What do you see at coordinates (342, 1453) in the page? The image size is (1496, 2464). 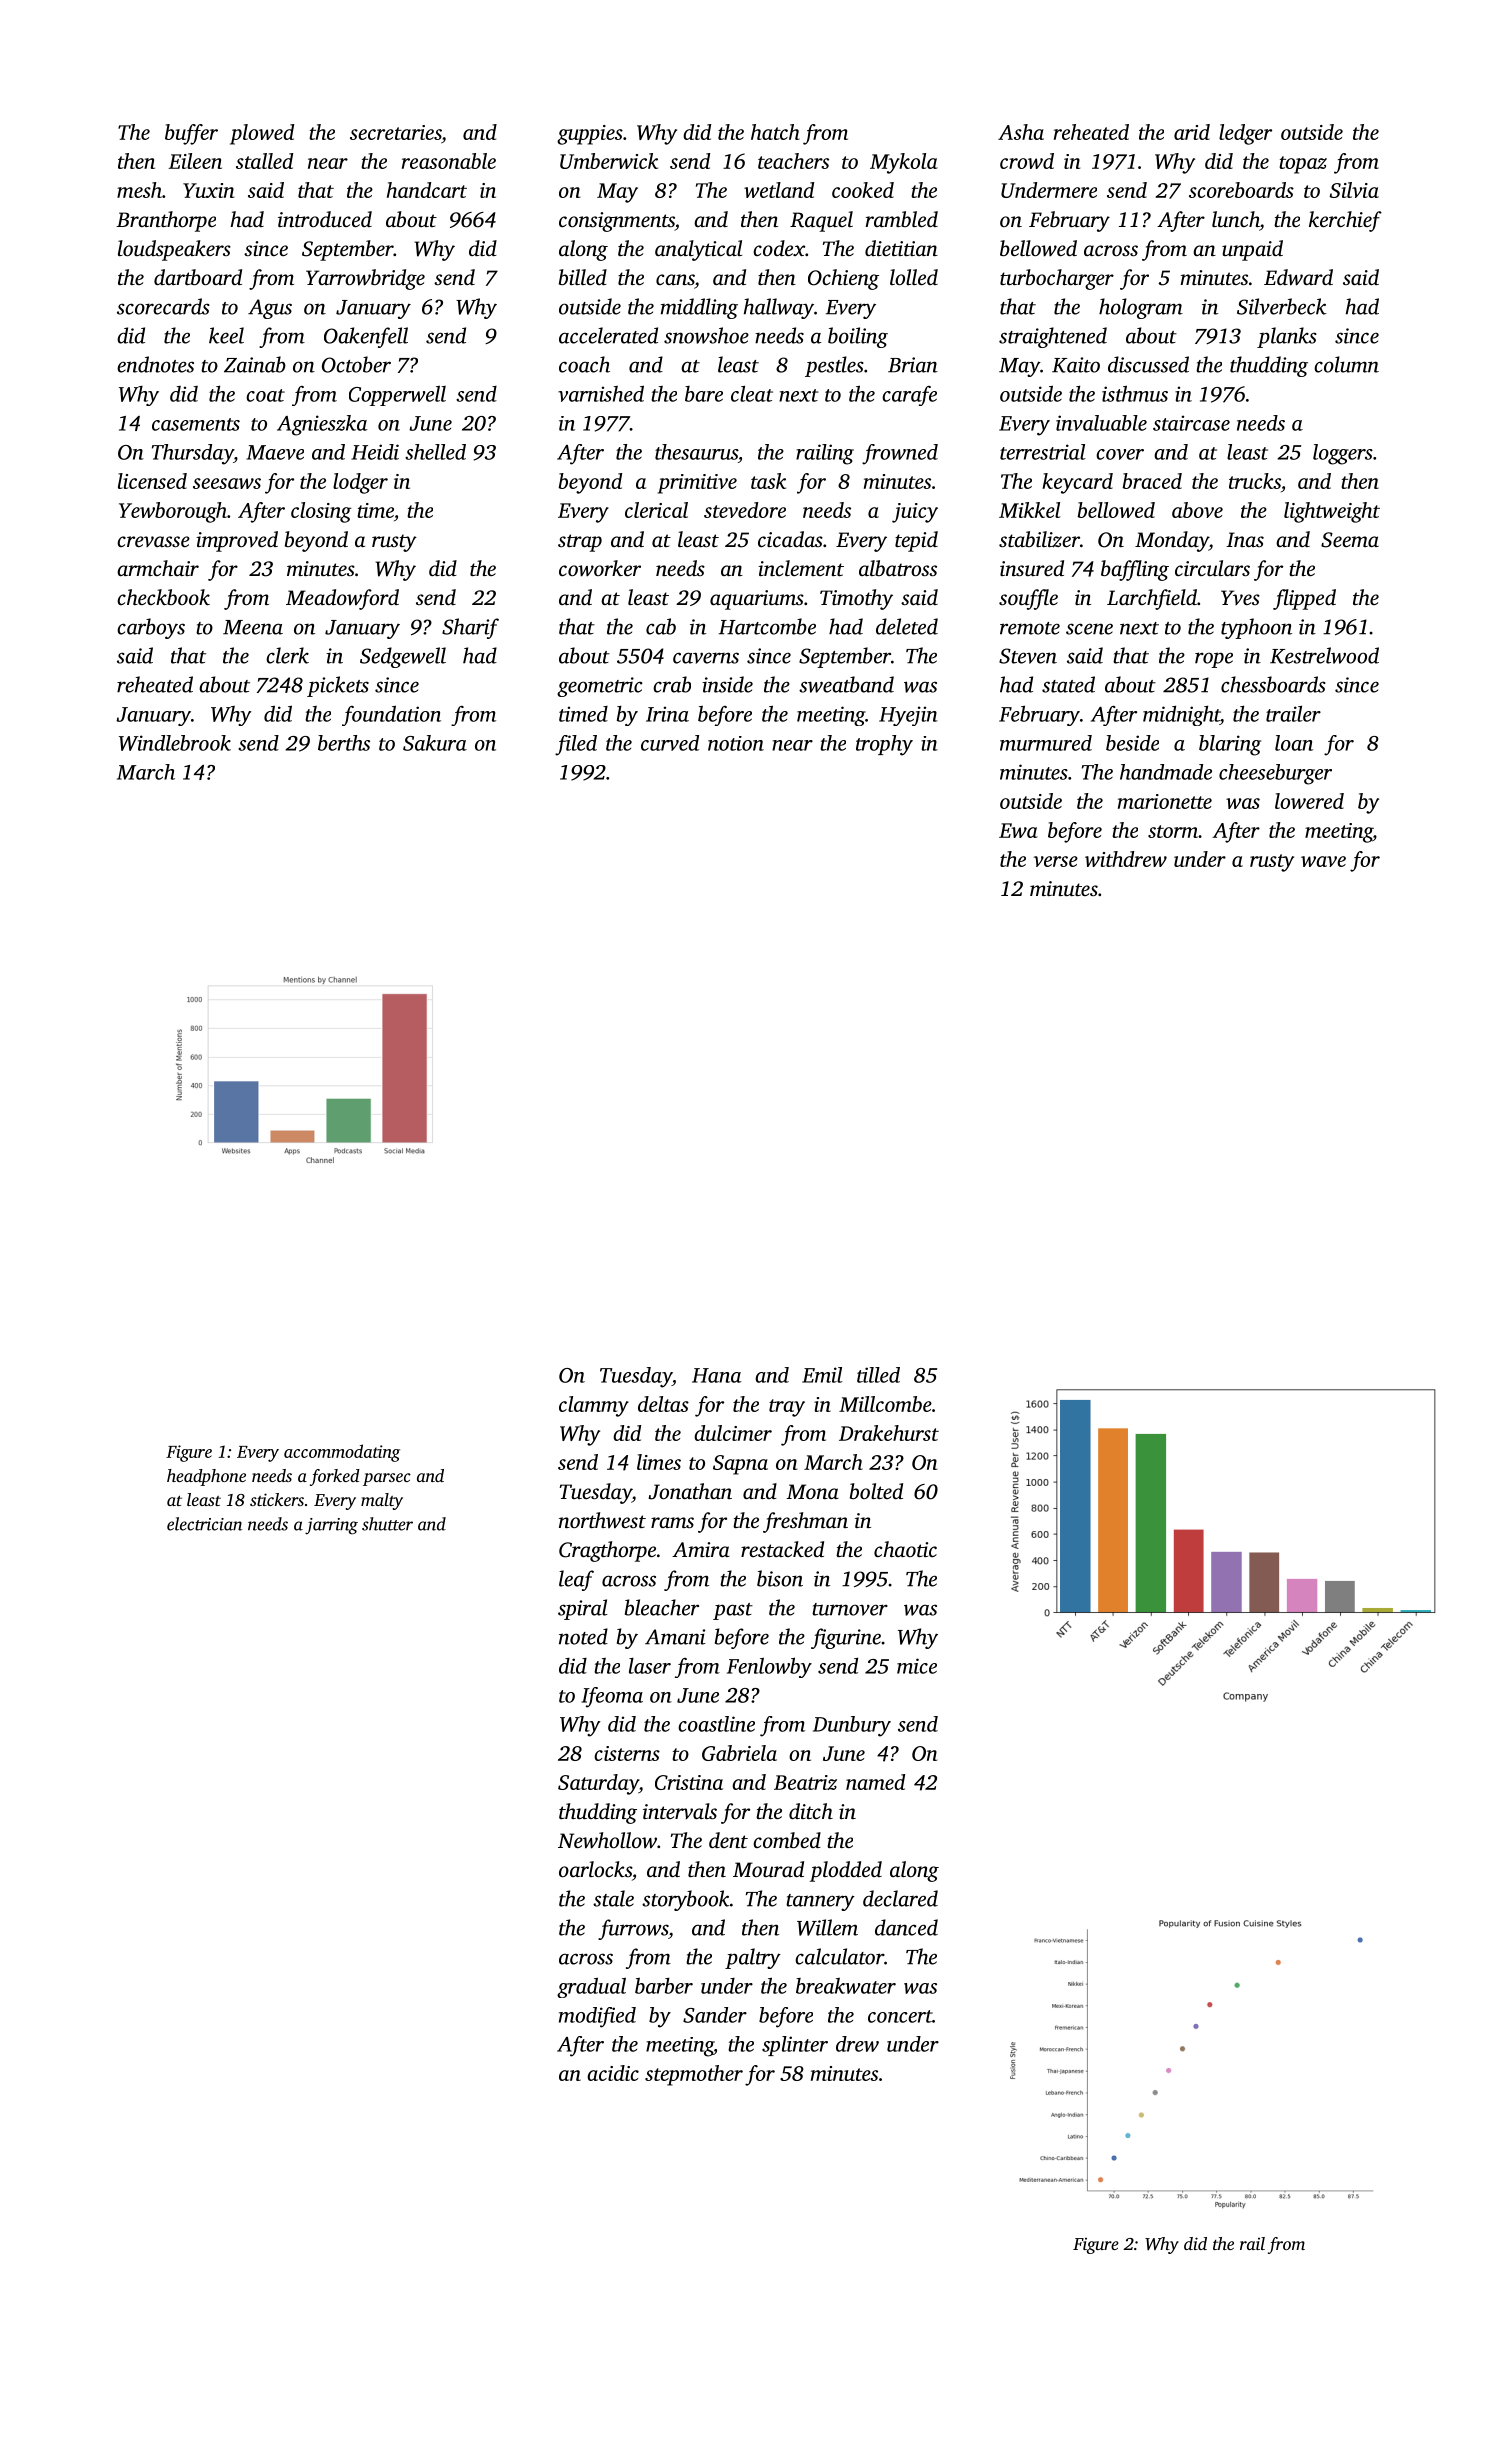 I see `accommodating` at bounding box center [342, 1453].
